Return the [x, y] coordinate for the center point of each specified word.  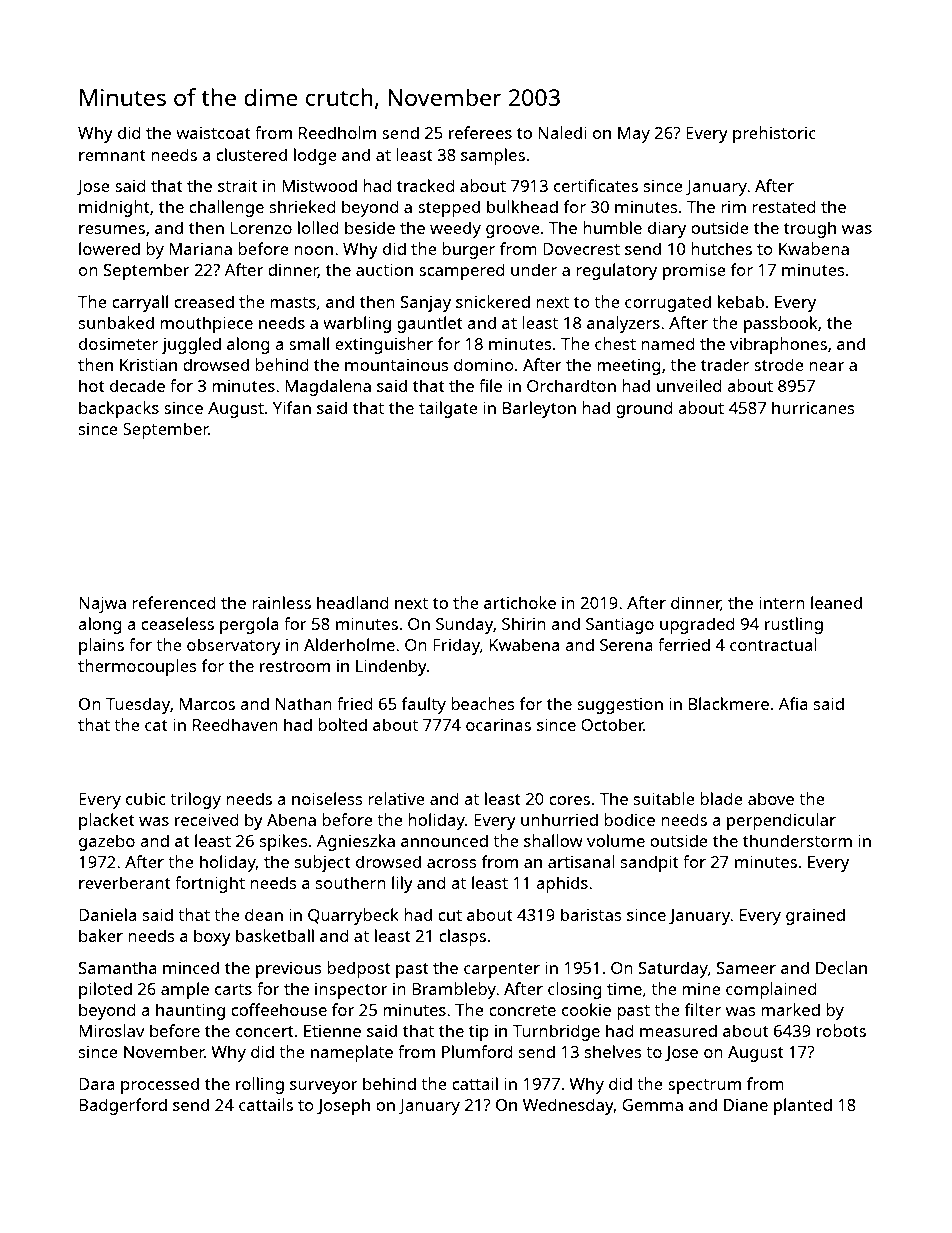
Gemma [652, 1105]
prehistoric [774, 134]
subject [323, 863]
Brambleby [454, 990]
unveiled [689, 385]
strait [238, 186]
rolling [260, 1085]
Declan [841, 967]
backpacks [119, 409]
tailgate [448, 409]
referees [480, 132]
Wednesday [568, 1106]
